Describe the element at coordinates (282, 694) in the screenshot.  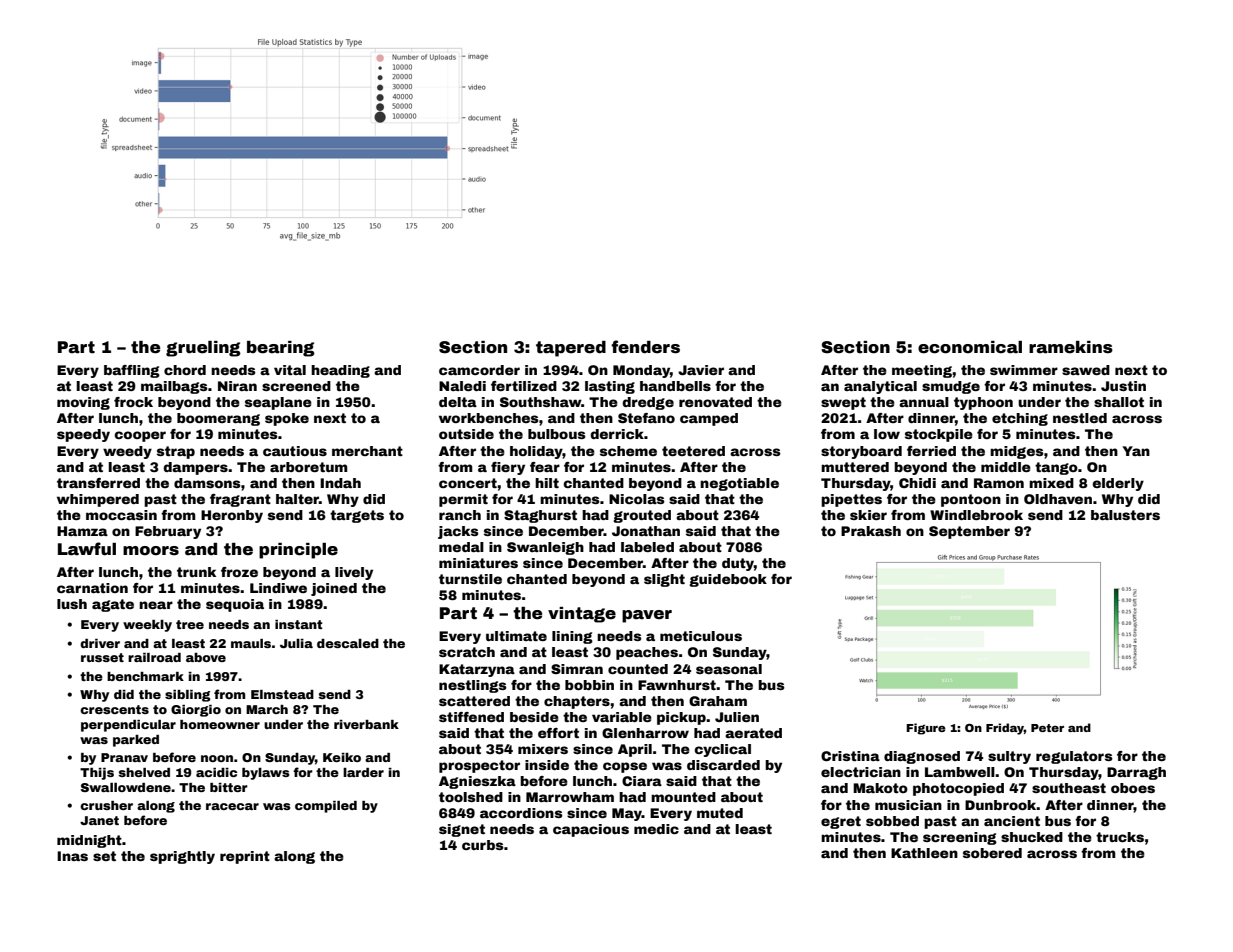
I see `Elmstead` at that location.
